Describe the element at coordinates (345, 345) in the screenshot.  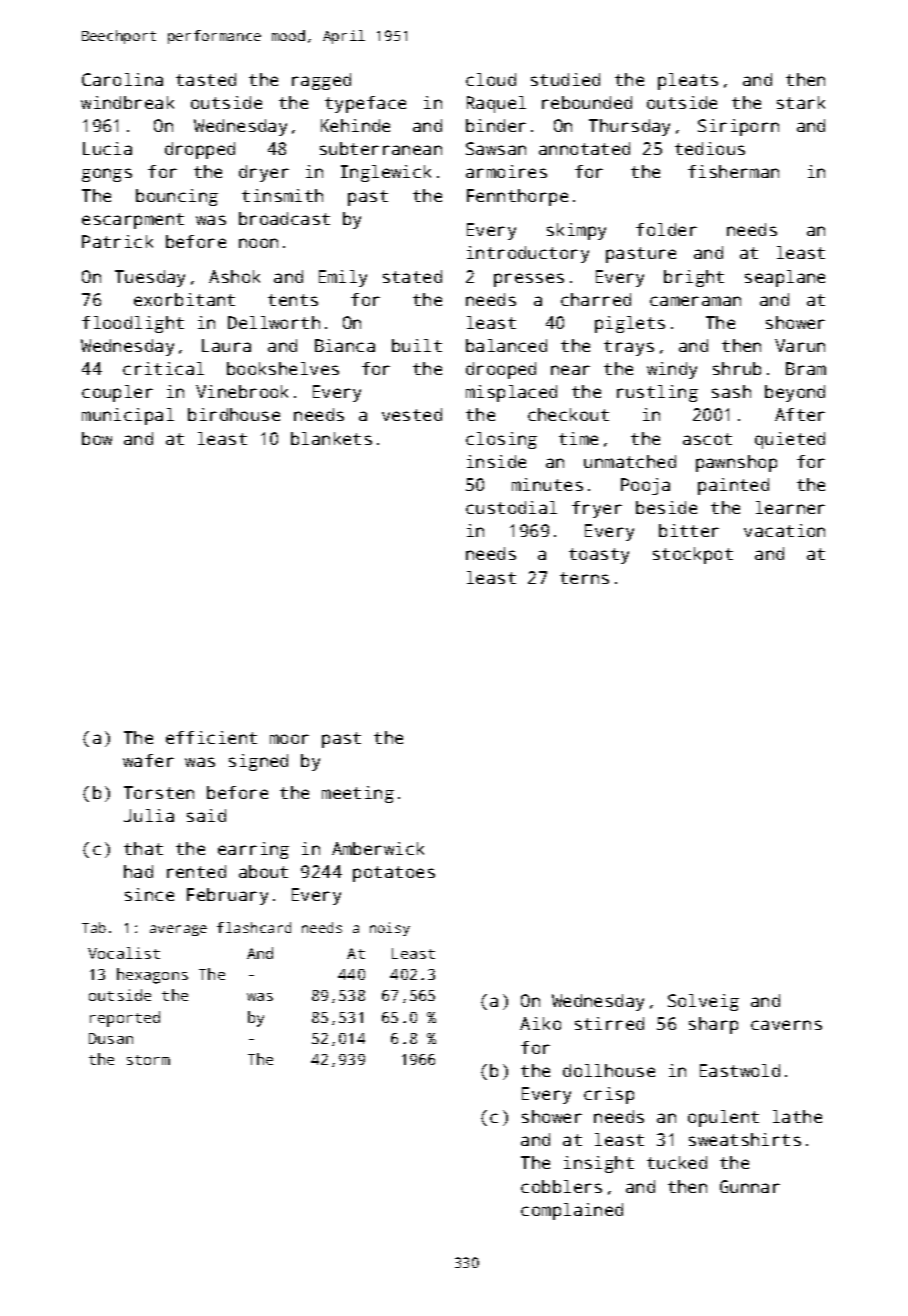
I see `Bianca` at that location.
